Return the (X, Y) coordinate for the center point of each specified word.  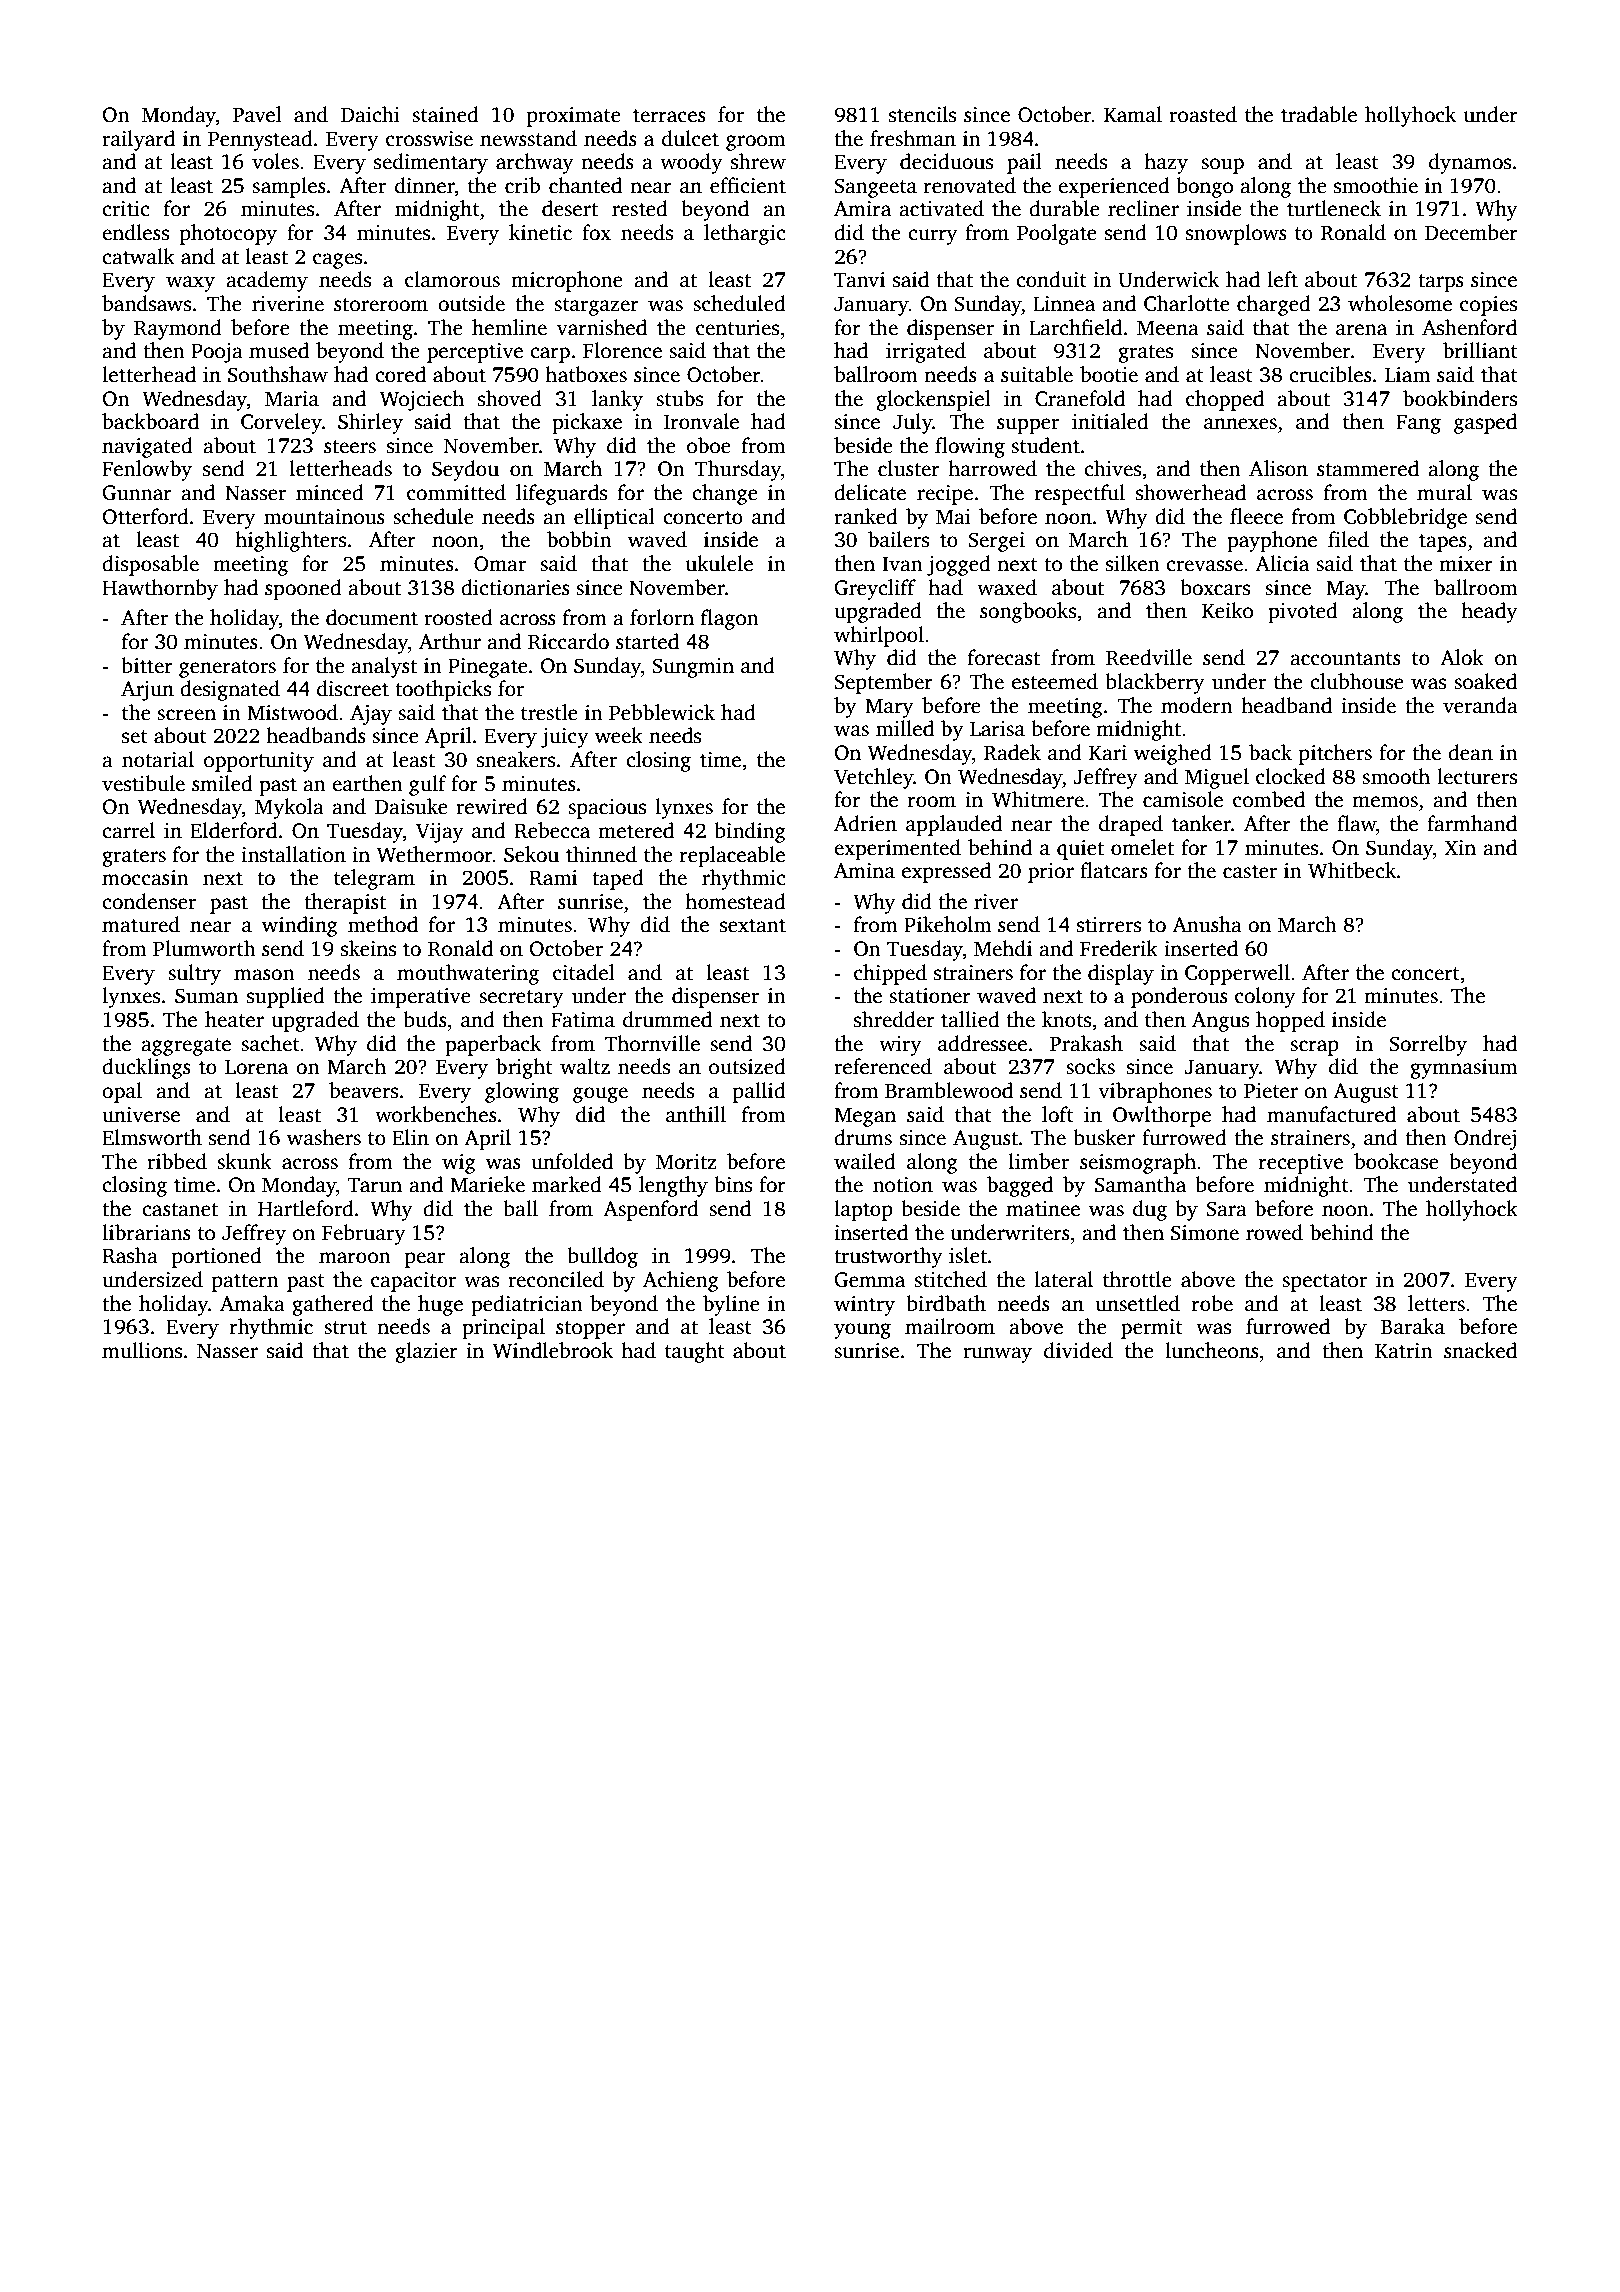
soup (1222, 166)
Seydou (465, 470)
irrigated (926, 352)
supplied (286, 997)
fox (596, 232)
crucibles (1330, 374)
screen (186, 715)
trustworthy (888, 1257)
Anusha (1207, 924)
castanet (180, 1210)
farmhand (1472, 823)
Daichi (370, 114)
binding (750, 832)
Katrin (1404, 1351)
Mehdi (1003, 948)
